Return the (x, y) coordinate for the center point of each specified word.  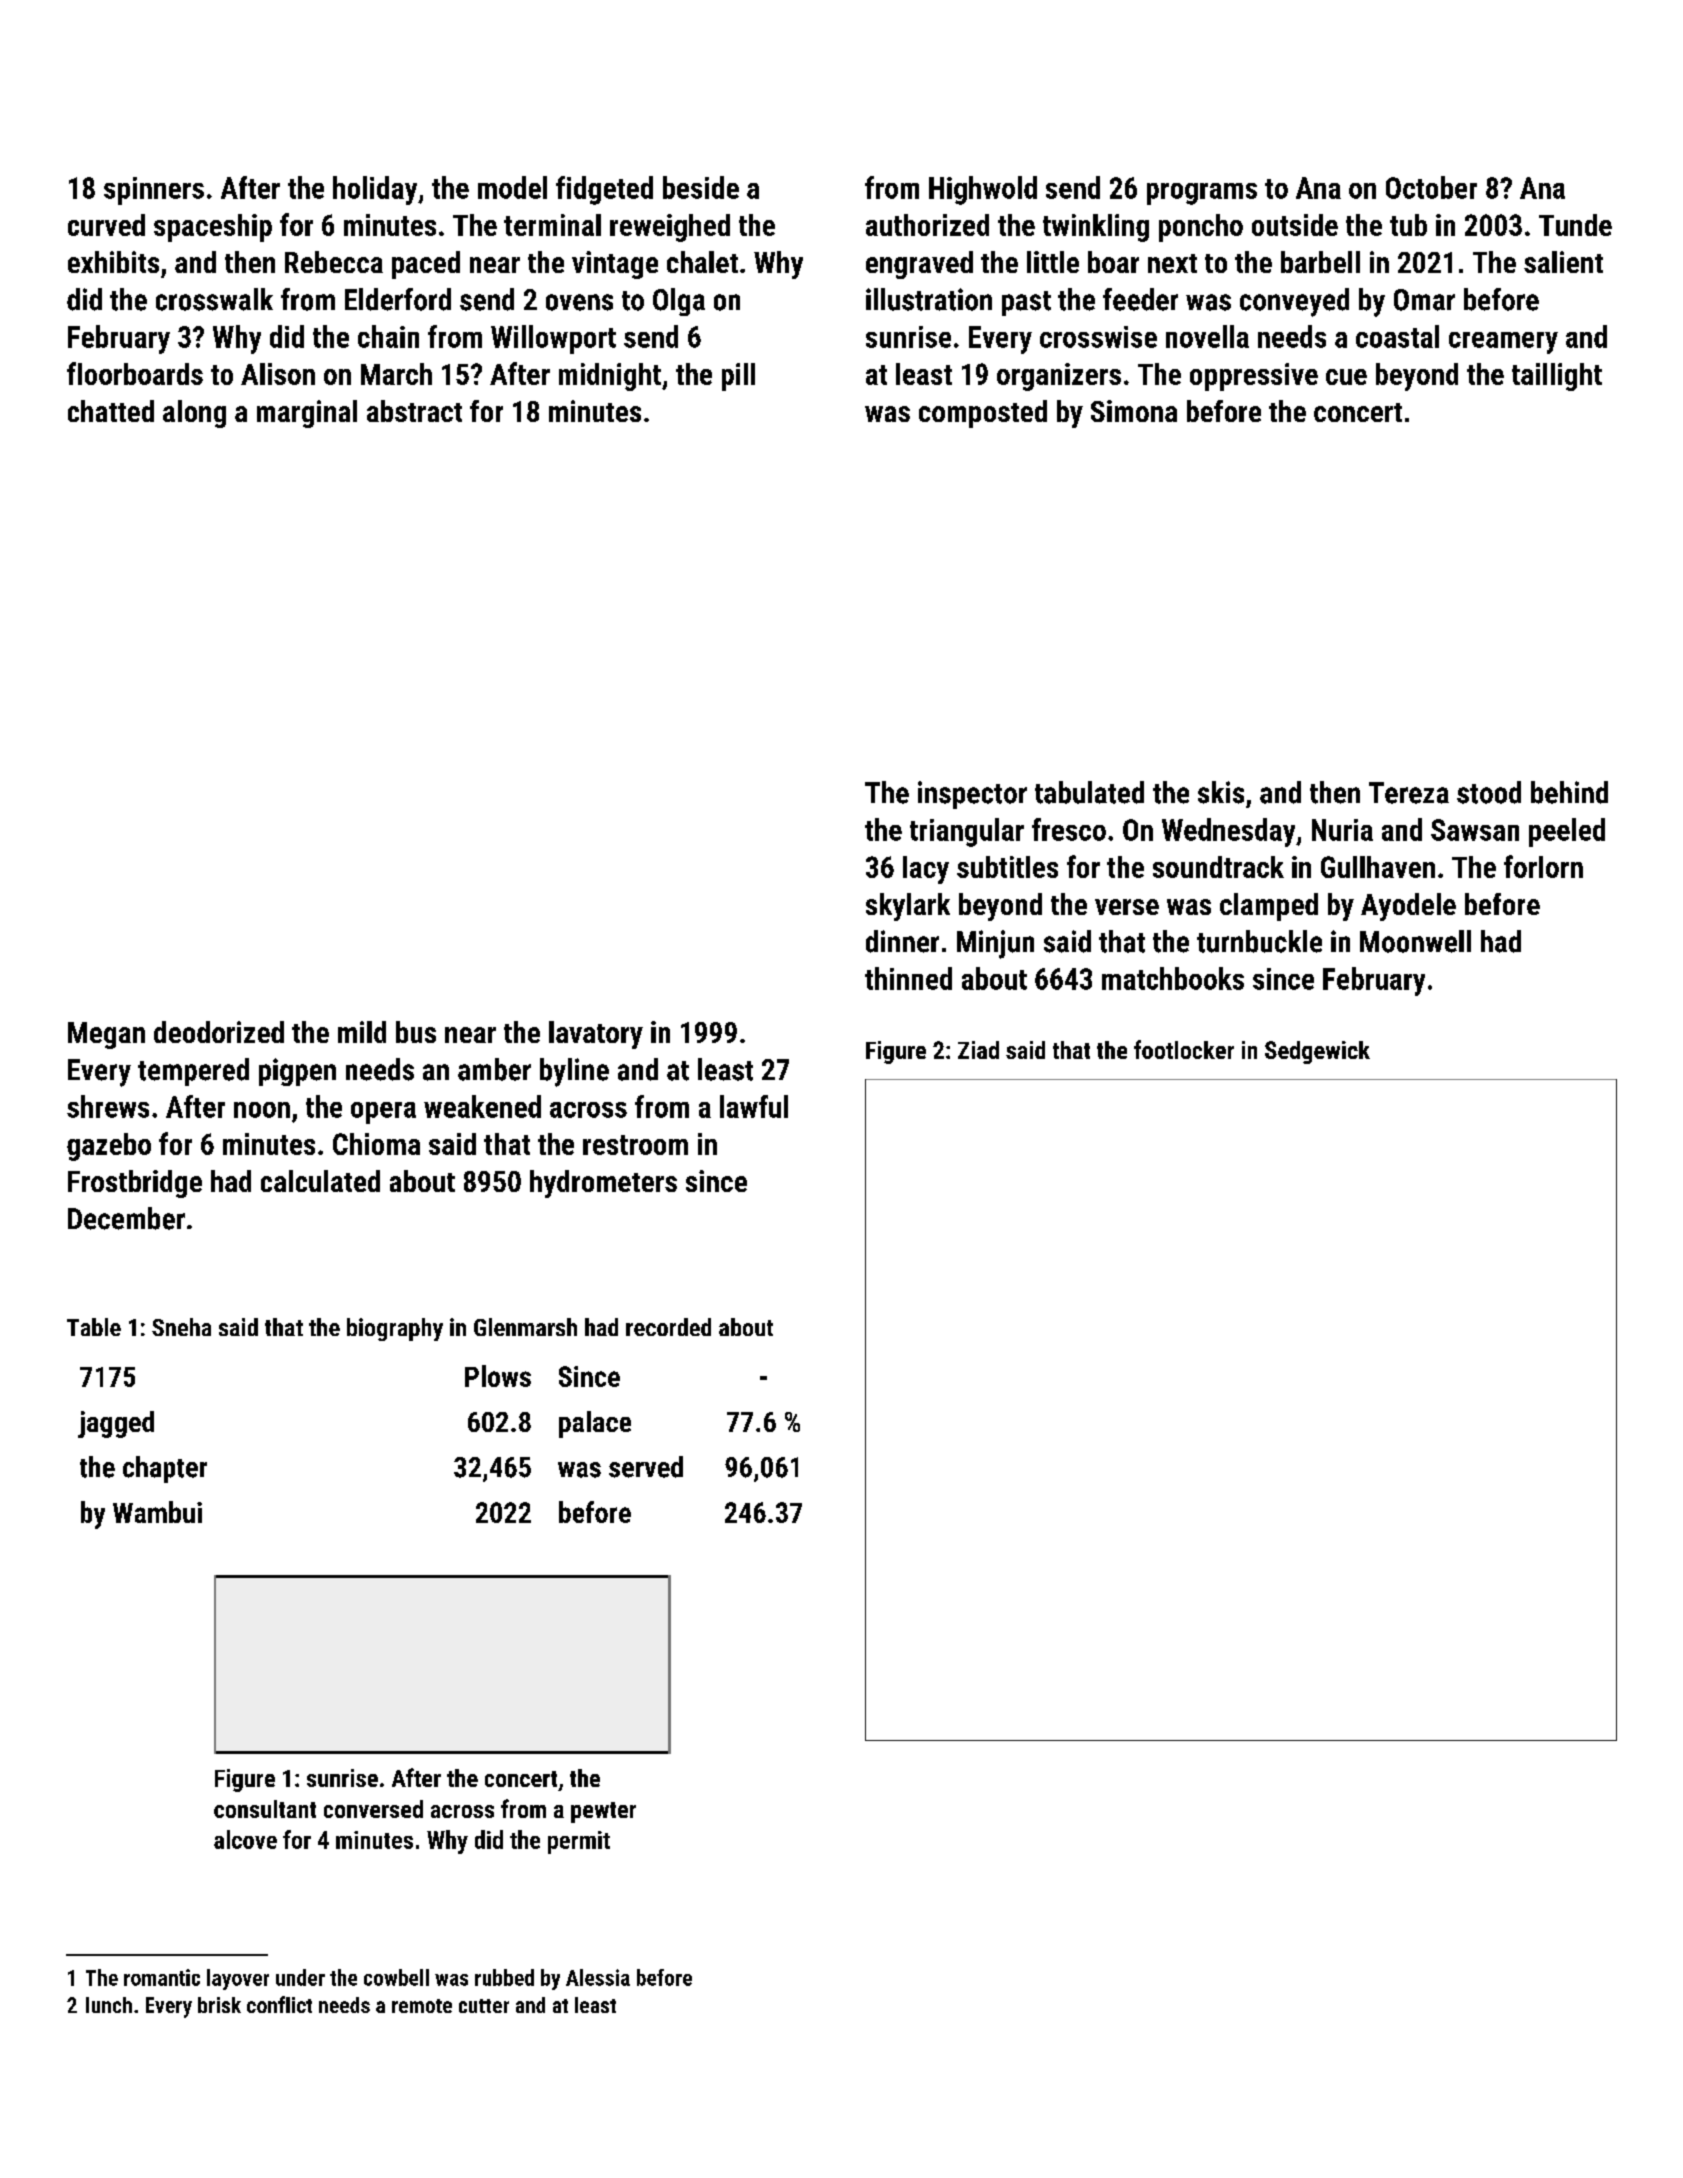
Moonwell (1415, 941)
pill (738, 377)
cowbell (396, 1977)
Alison (278, 374)
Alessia (598, 1977)
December (126, 1218)
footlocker (1184, 1049)
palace (595, 1424)
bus (416, 1032)
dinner (902, 941)
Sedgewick (1317, 1052)
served (646, 1467)
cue (1346, 377)
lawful (754, 1106)
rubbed (504, 1977)
